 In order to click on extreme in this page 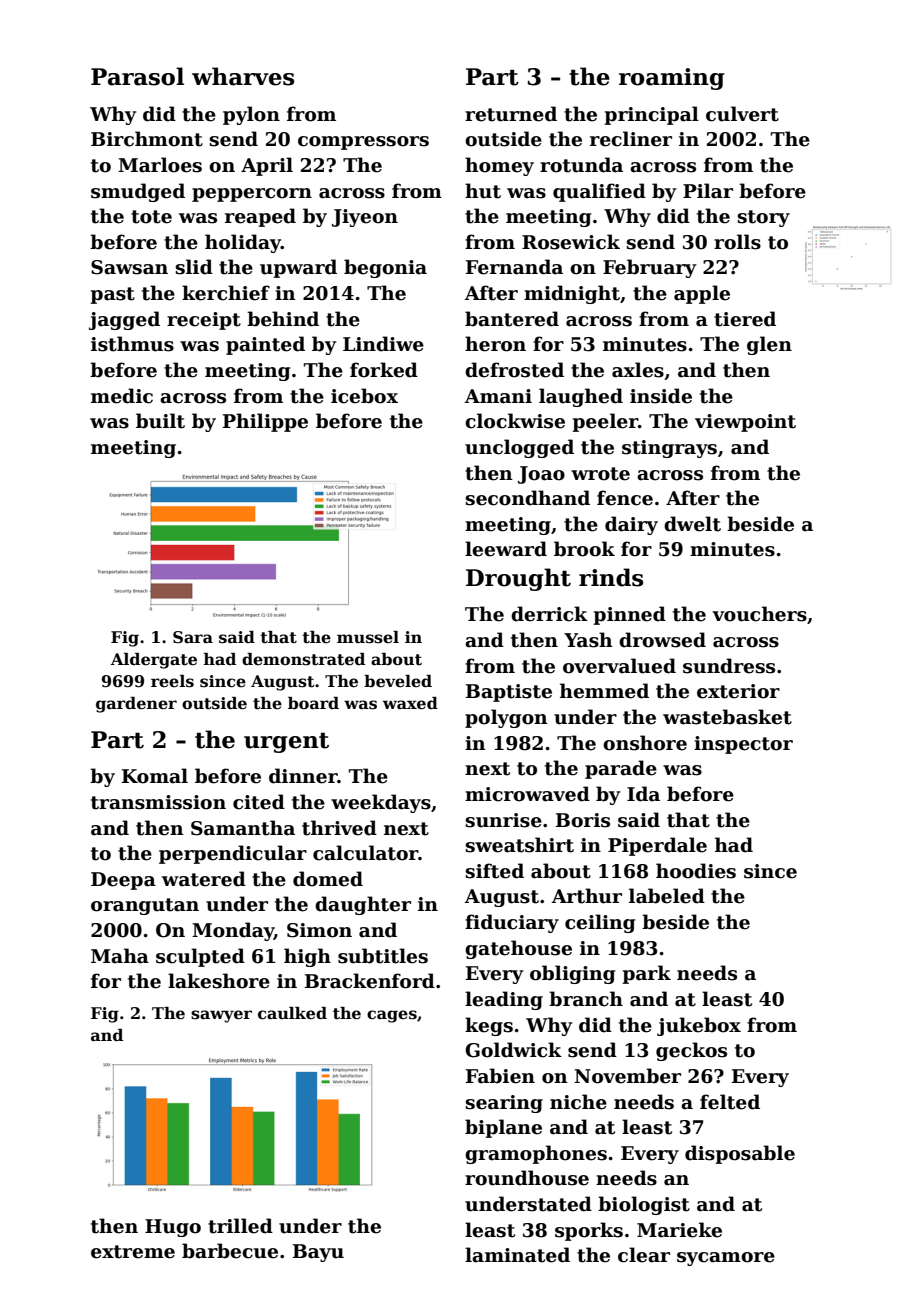, I will do `click(133, 1252)`.
